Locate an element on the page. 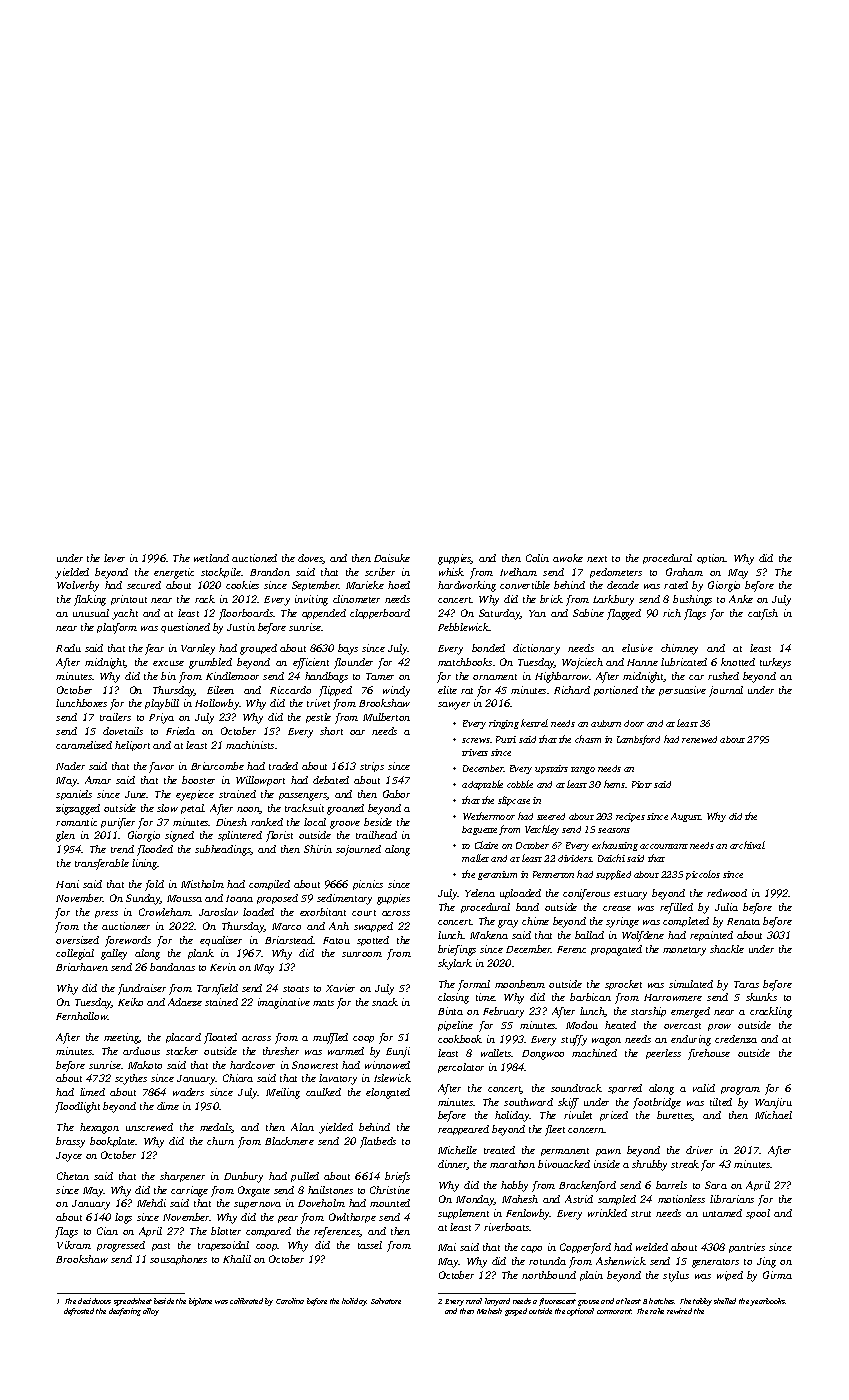  wallets is located at coordinates (496, 1053).
